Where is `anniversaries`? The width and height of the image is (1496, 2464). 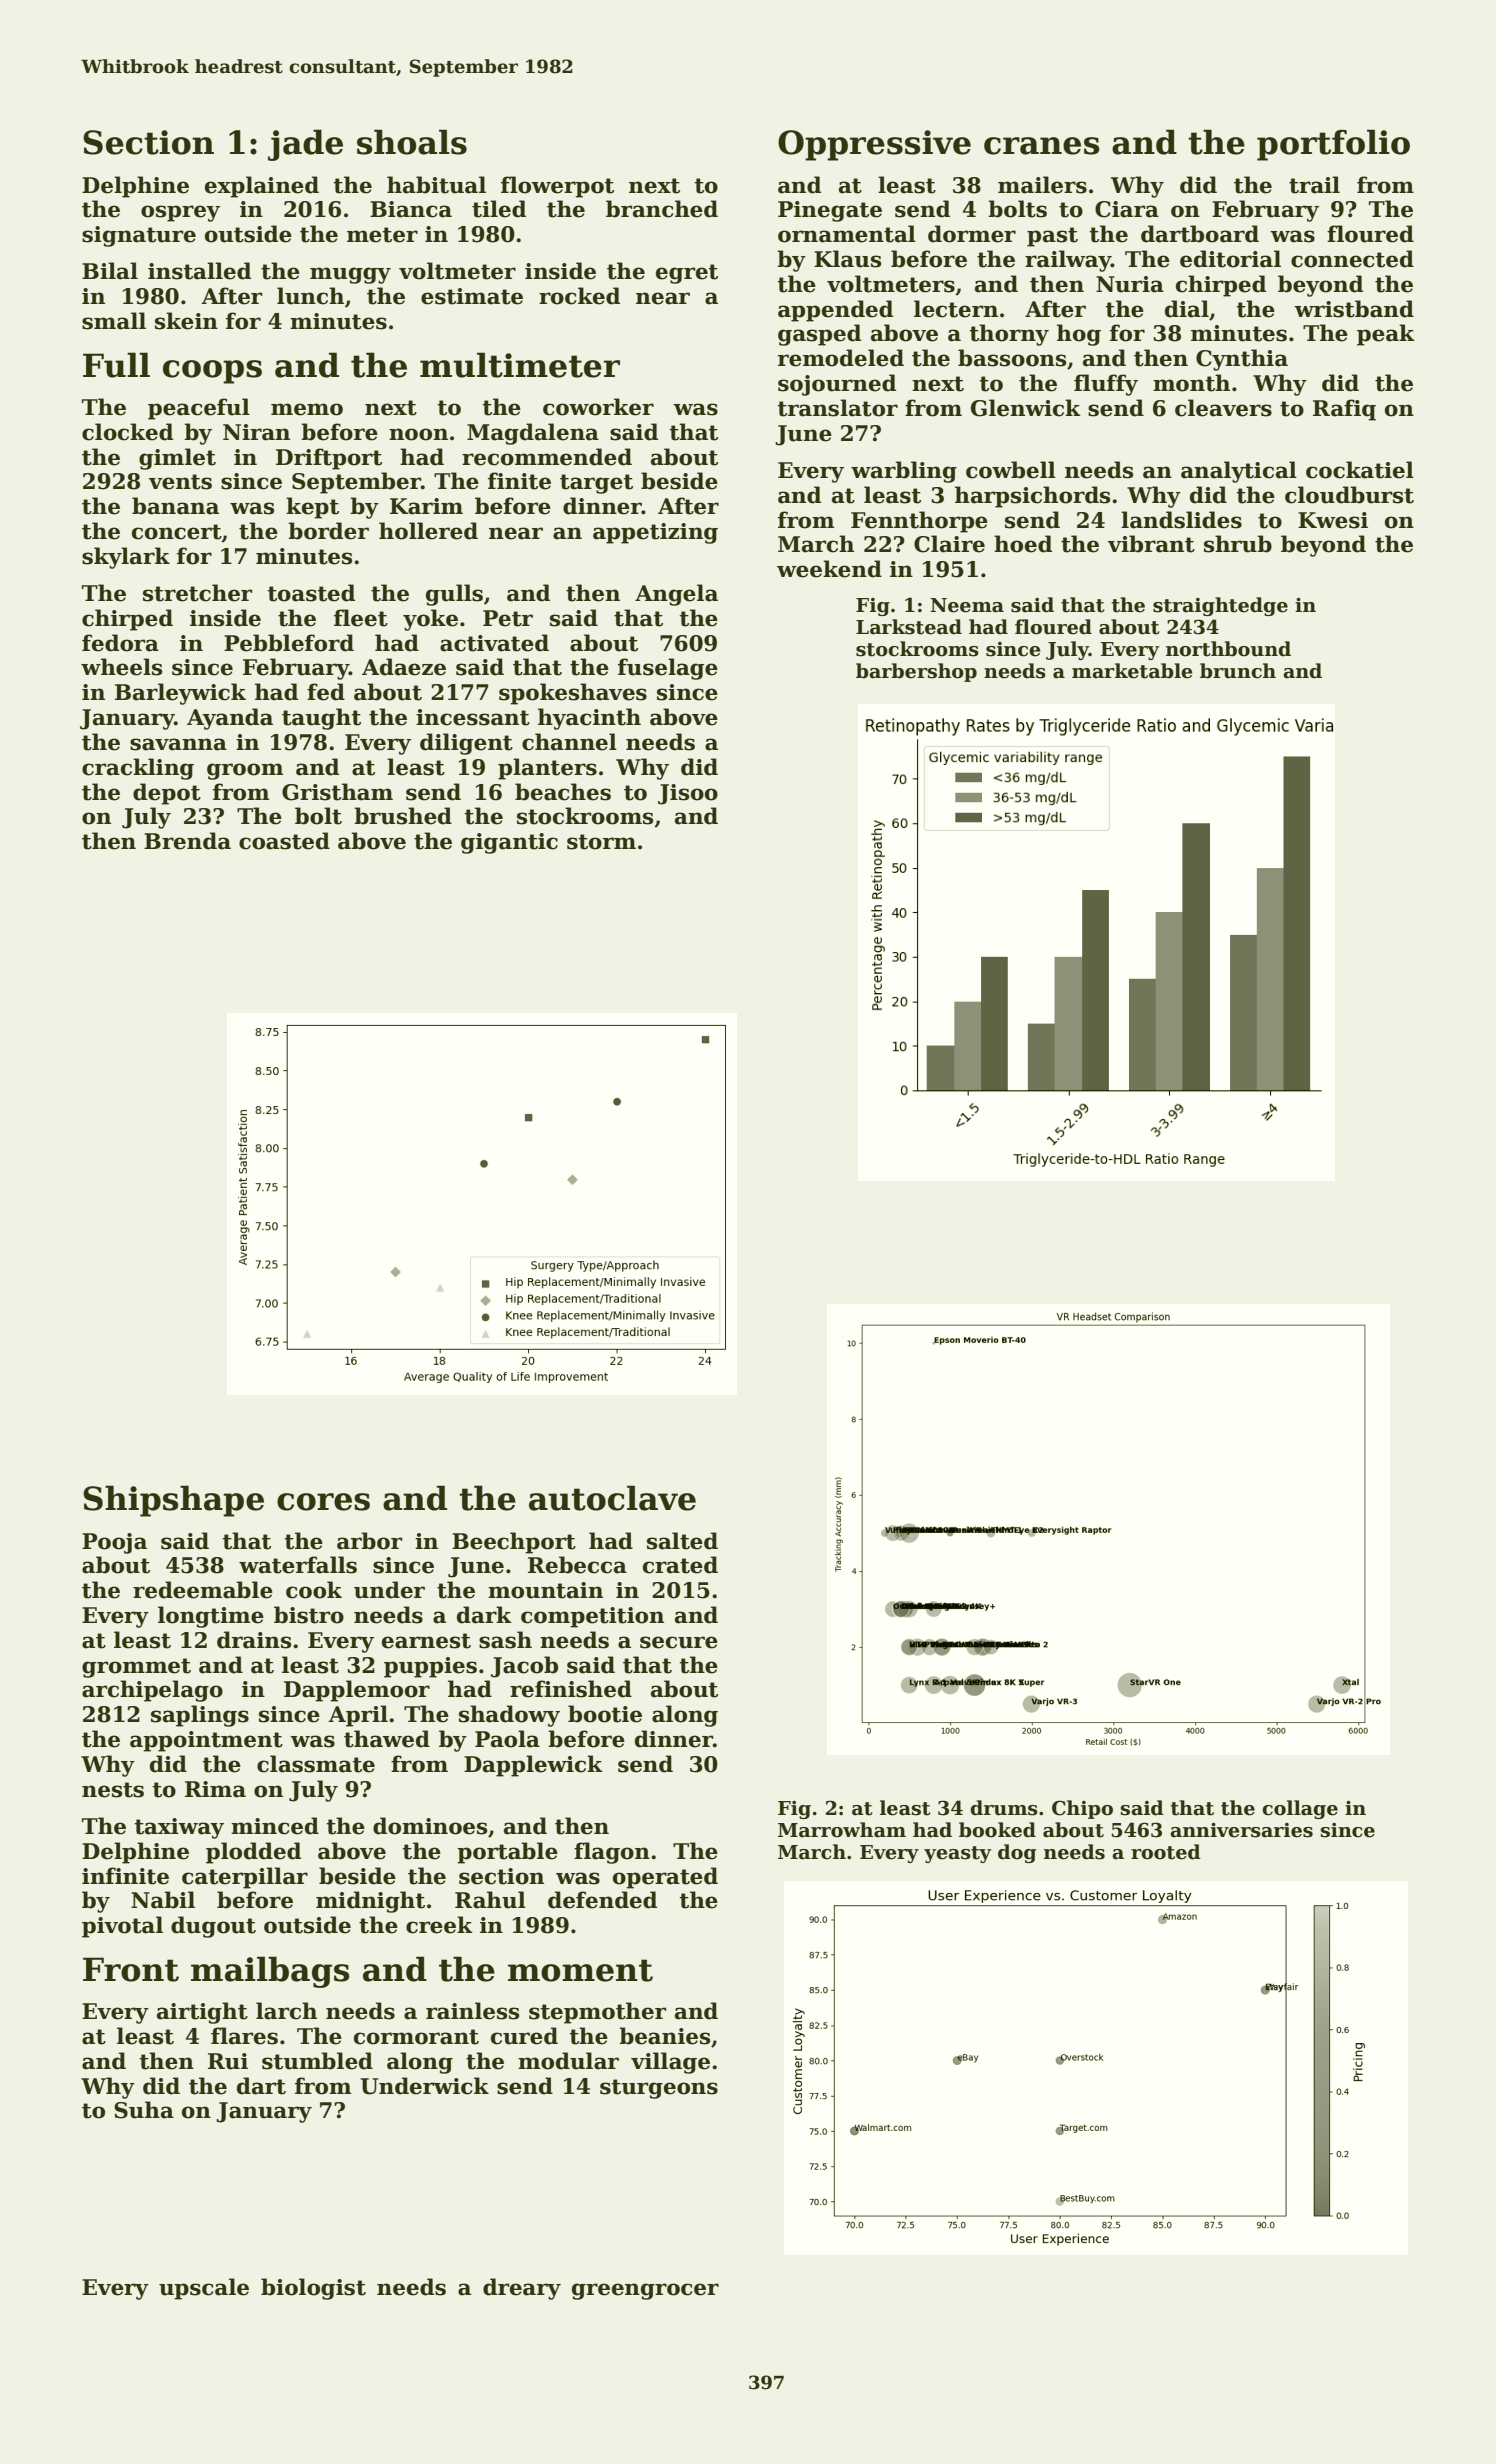 anniversaries is located at coordinates (1241, 1830).
